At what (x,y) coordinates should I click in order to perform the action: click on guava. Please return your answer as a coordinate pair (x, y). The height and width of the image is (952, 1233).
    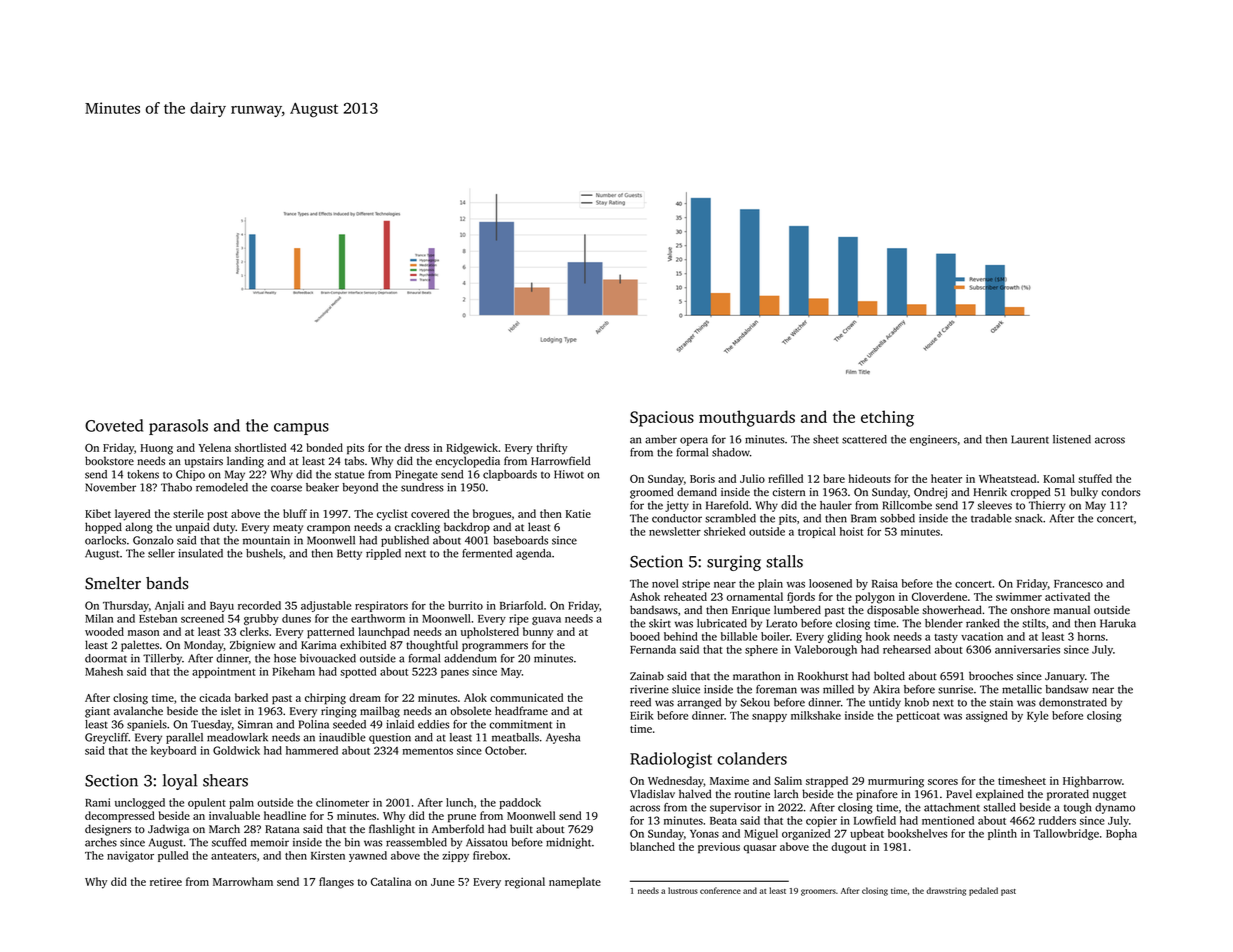
    Looking at the image, I should click on (546, 621).
